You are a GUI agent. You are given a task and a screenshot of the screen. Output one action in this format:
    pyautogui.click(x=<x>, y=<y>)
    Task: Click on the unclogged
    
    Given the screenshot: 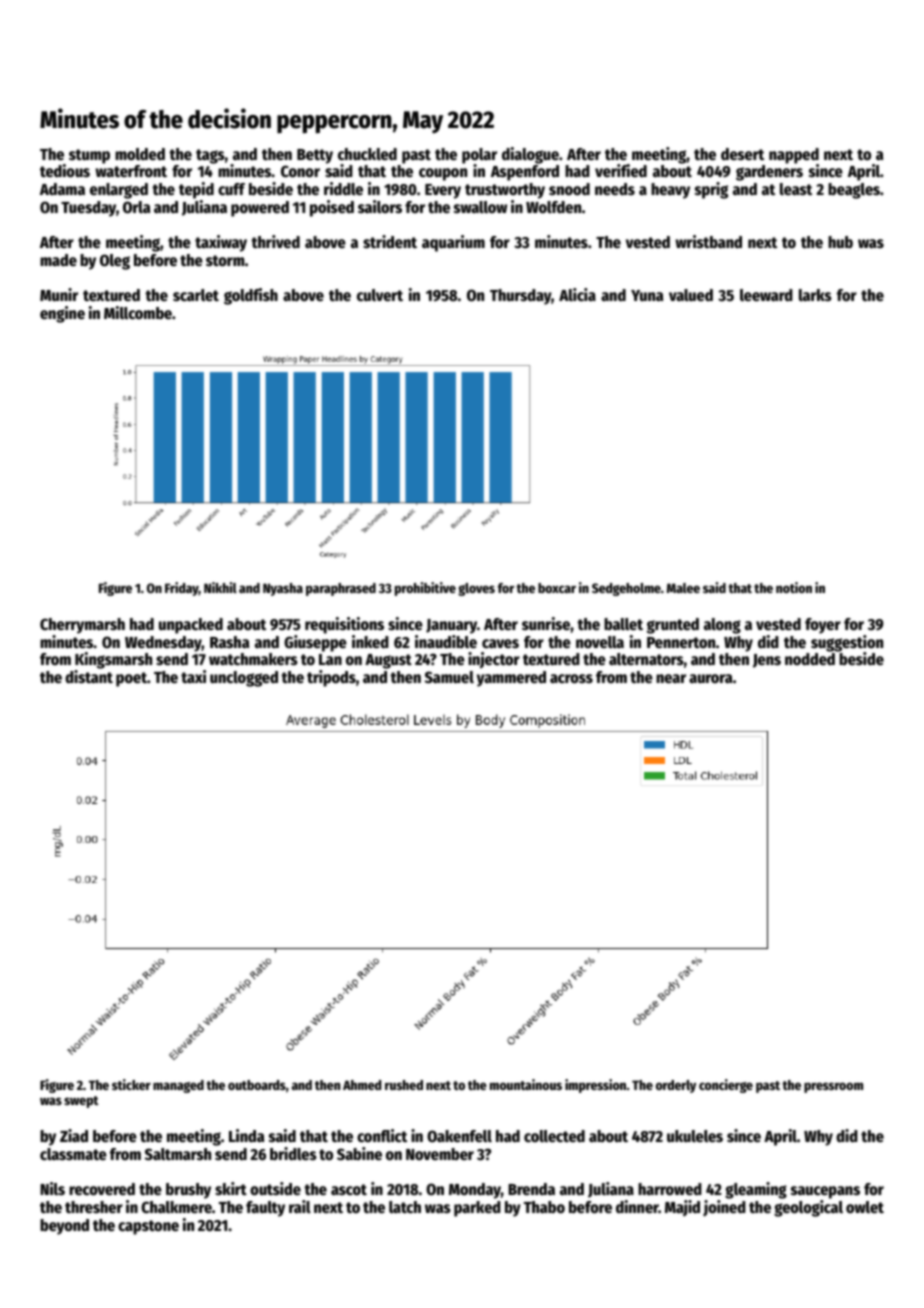 What is the action you would take?
    pyautogui.click(x=244, y=679)
